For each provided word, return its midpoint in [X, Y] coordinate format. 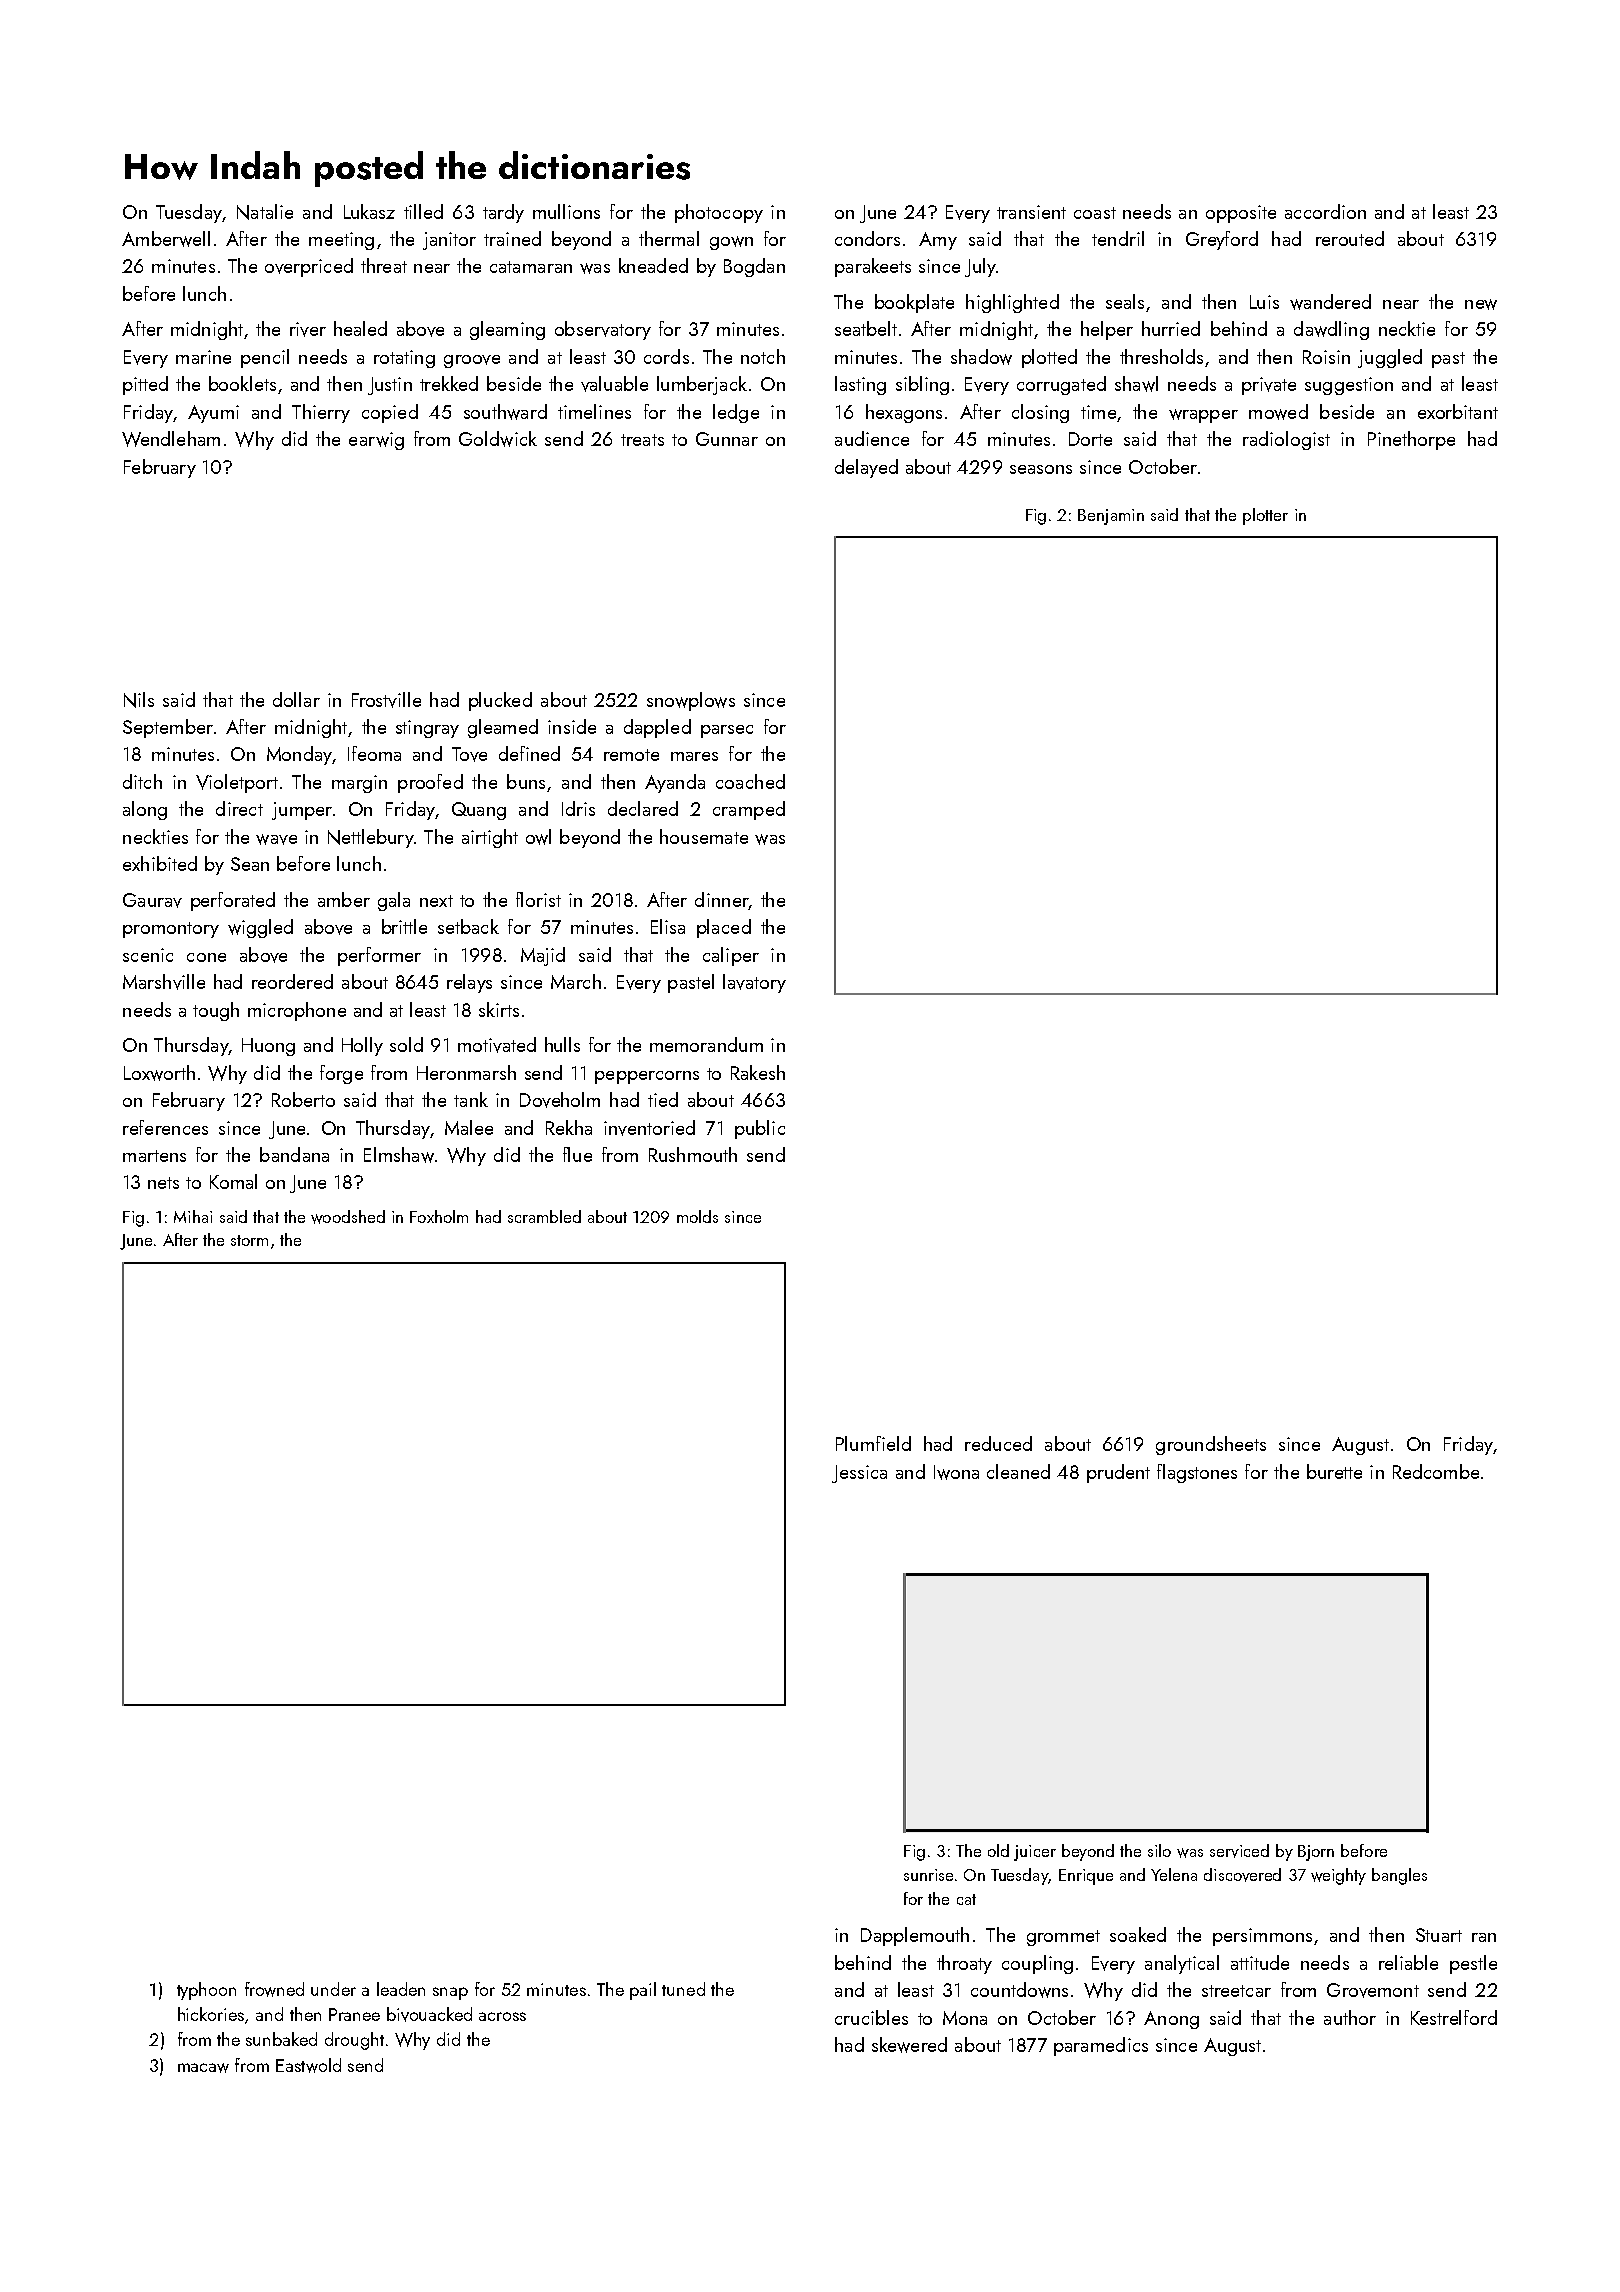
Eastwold [308, 2065]
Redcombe [1436, 1471]
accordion [1325, 211]
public [760, 1129]
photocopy [719, 213]
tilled [423, 211]
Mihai [193, 1216]
